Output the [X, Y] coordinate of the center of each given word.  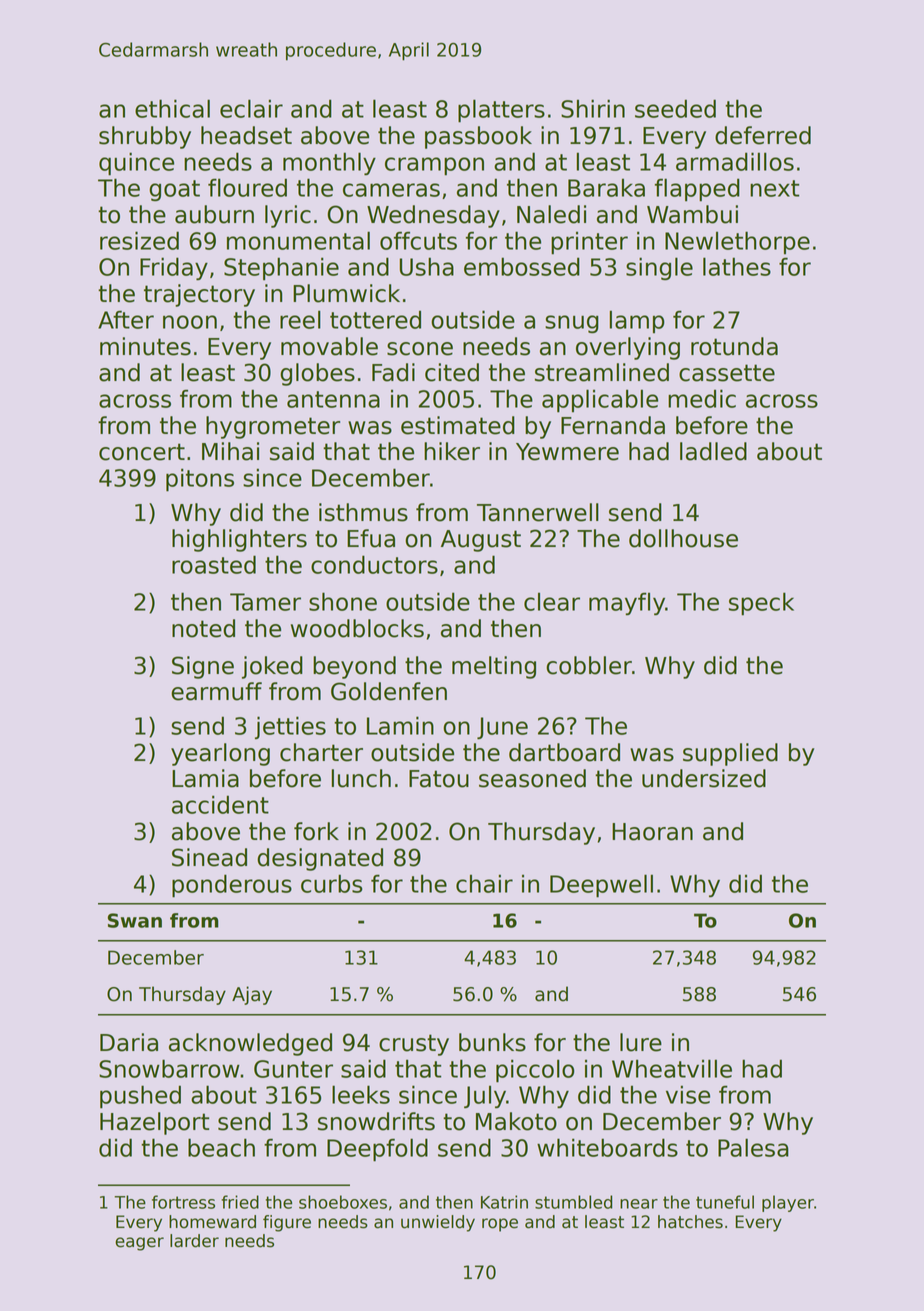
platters [501, 111]
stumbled [573, 1202]
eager [139, 1244]
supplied [730, 754]
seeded [675, 108]
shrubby [145, 137]
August [481, 541]
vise [688, 1094]
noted [203, 628]
